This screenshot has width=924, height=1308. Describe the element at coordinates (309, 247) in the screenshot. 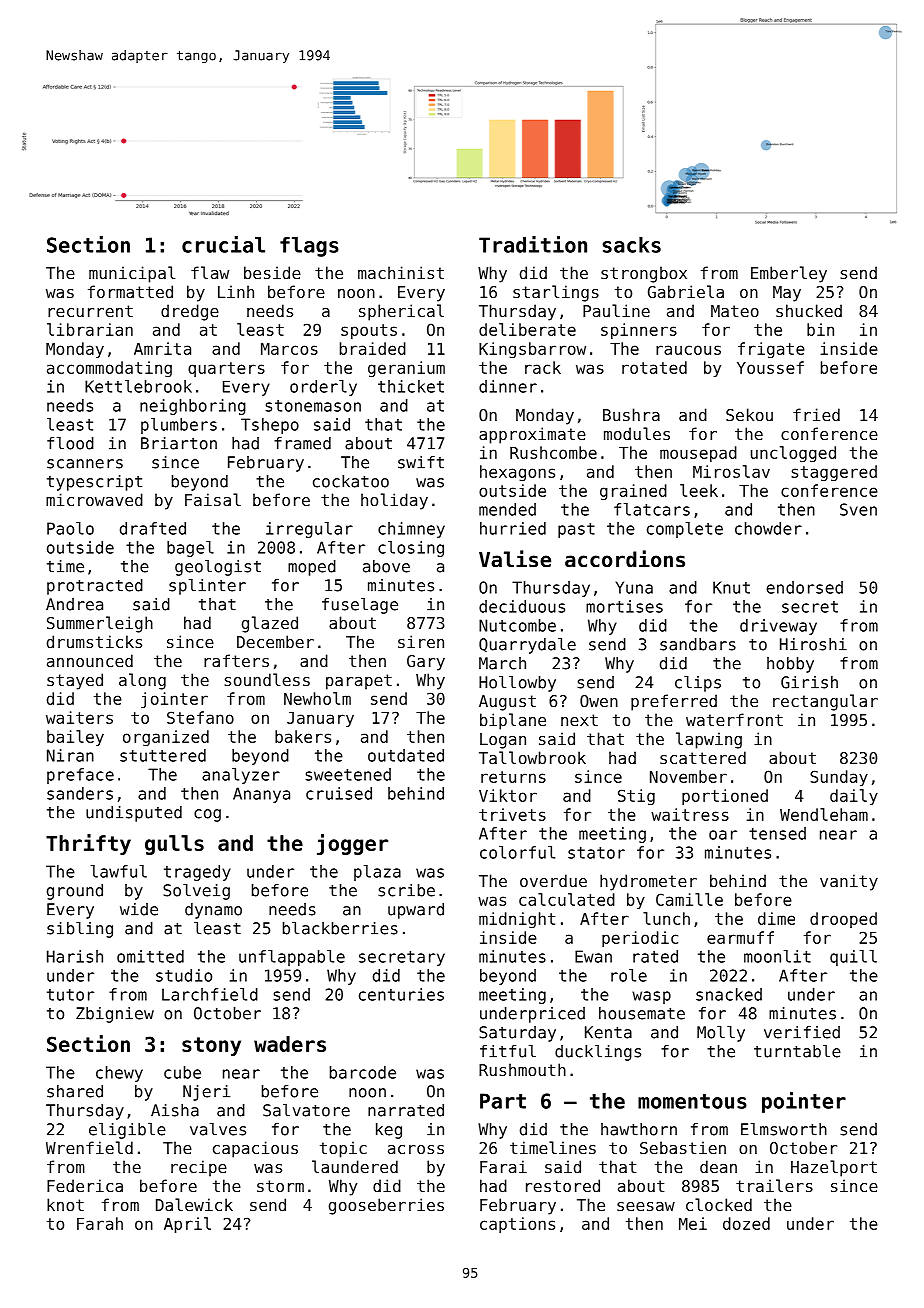

I see `flags` at that location.
